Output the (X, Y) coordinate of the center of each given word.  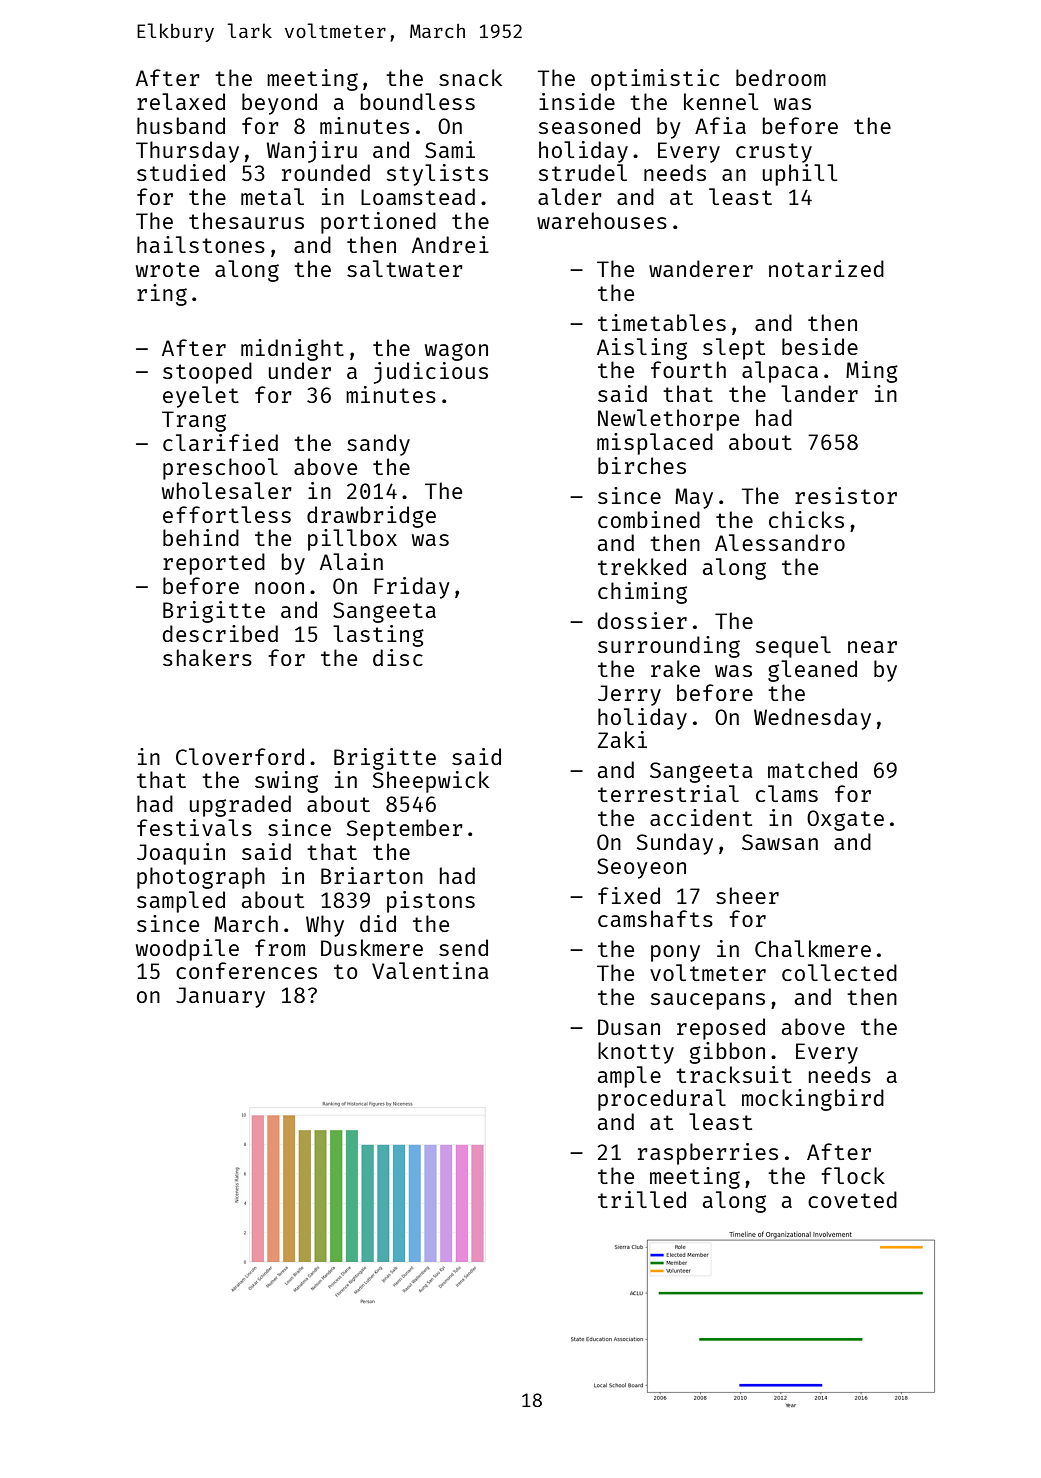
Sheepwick (431, 782)
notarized (826, 268)
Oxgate (845, 820)
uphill (800, 175)
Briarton (372, 875)
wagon (456, 352)
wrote (167, 269)
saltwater (405, 268)
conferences (246, 970)
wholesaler (227, 490)
